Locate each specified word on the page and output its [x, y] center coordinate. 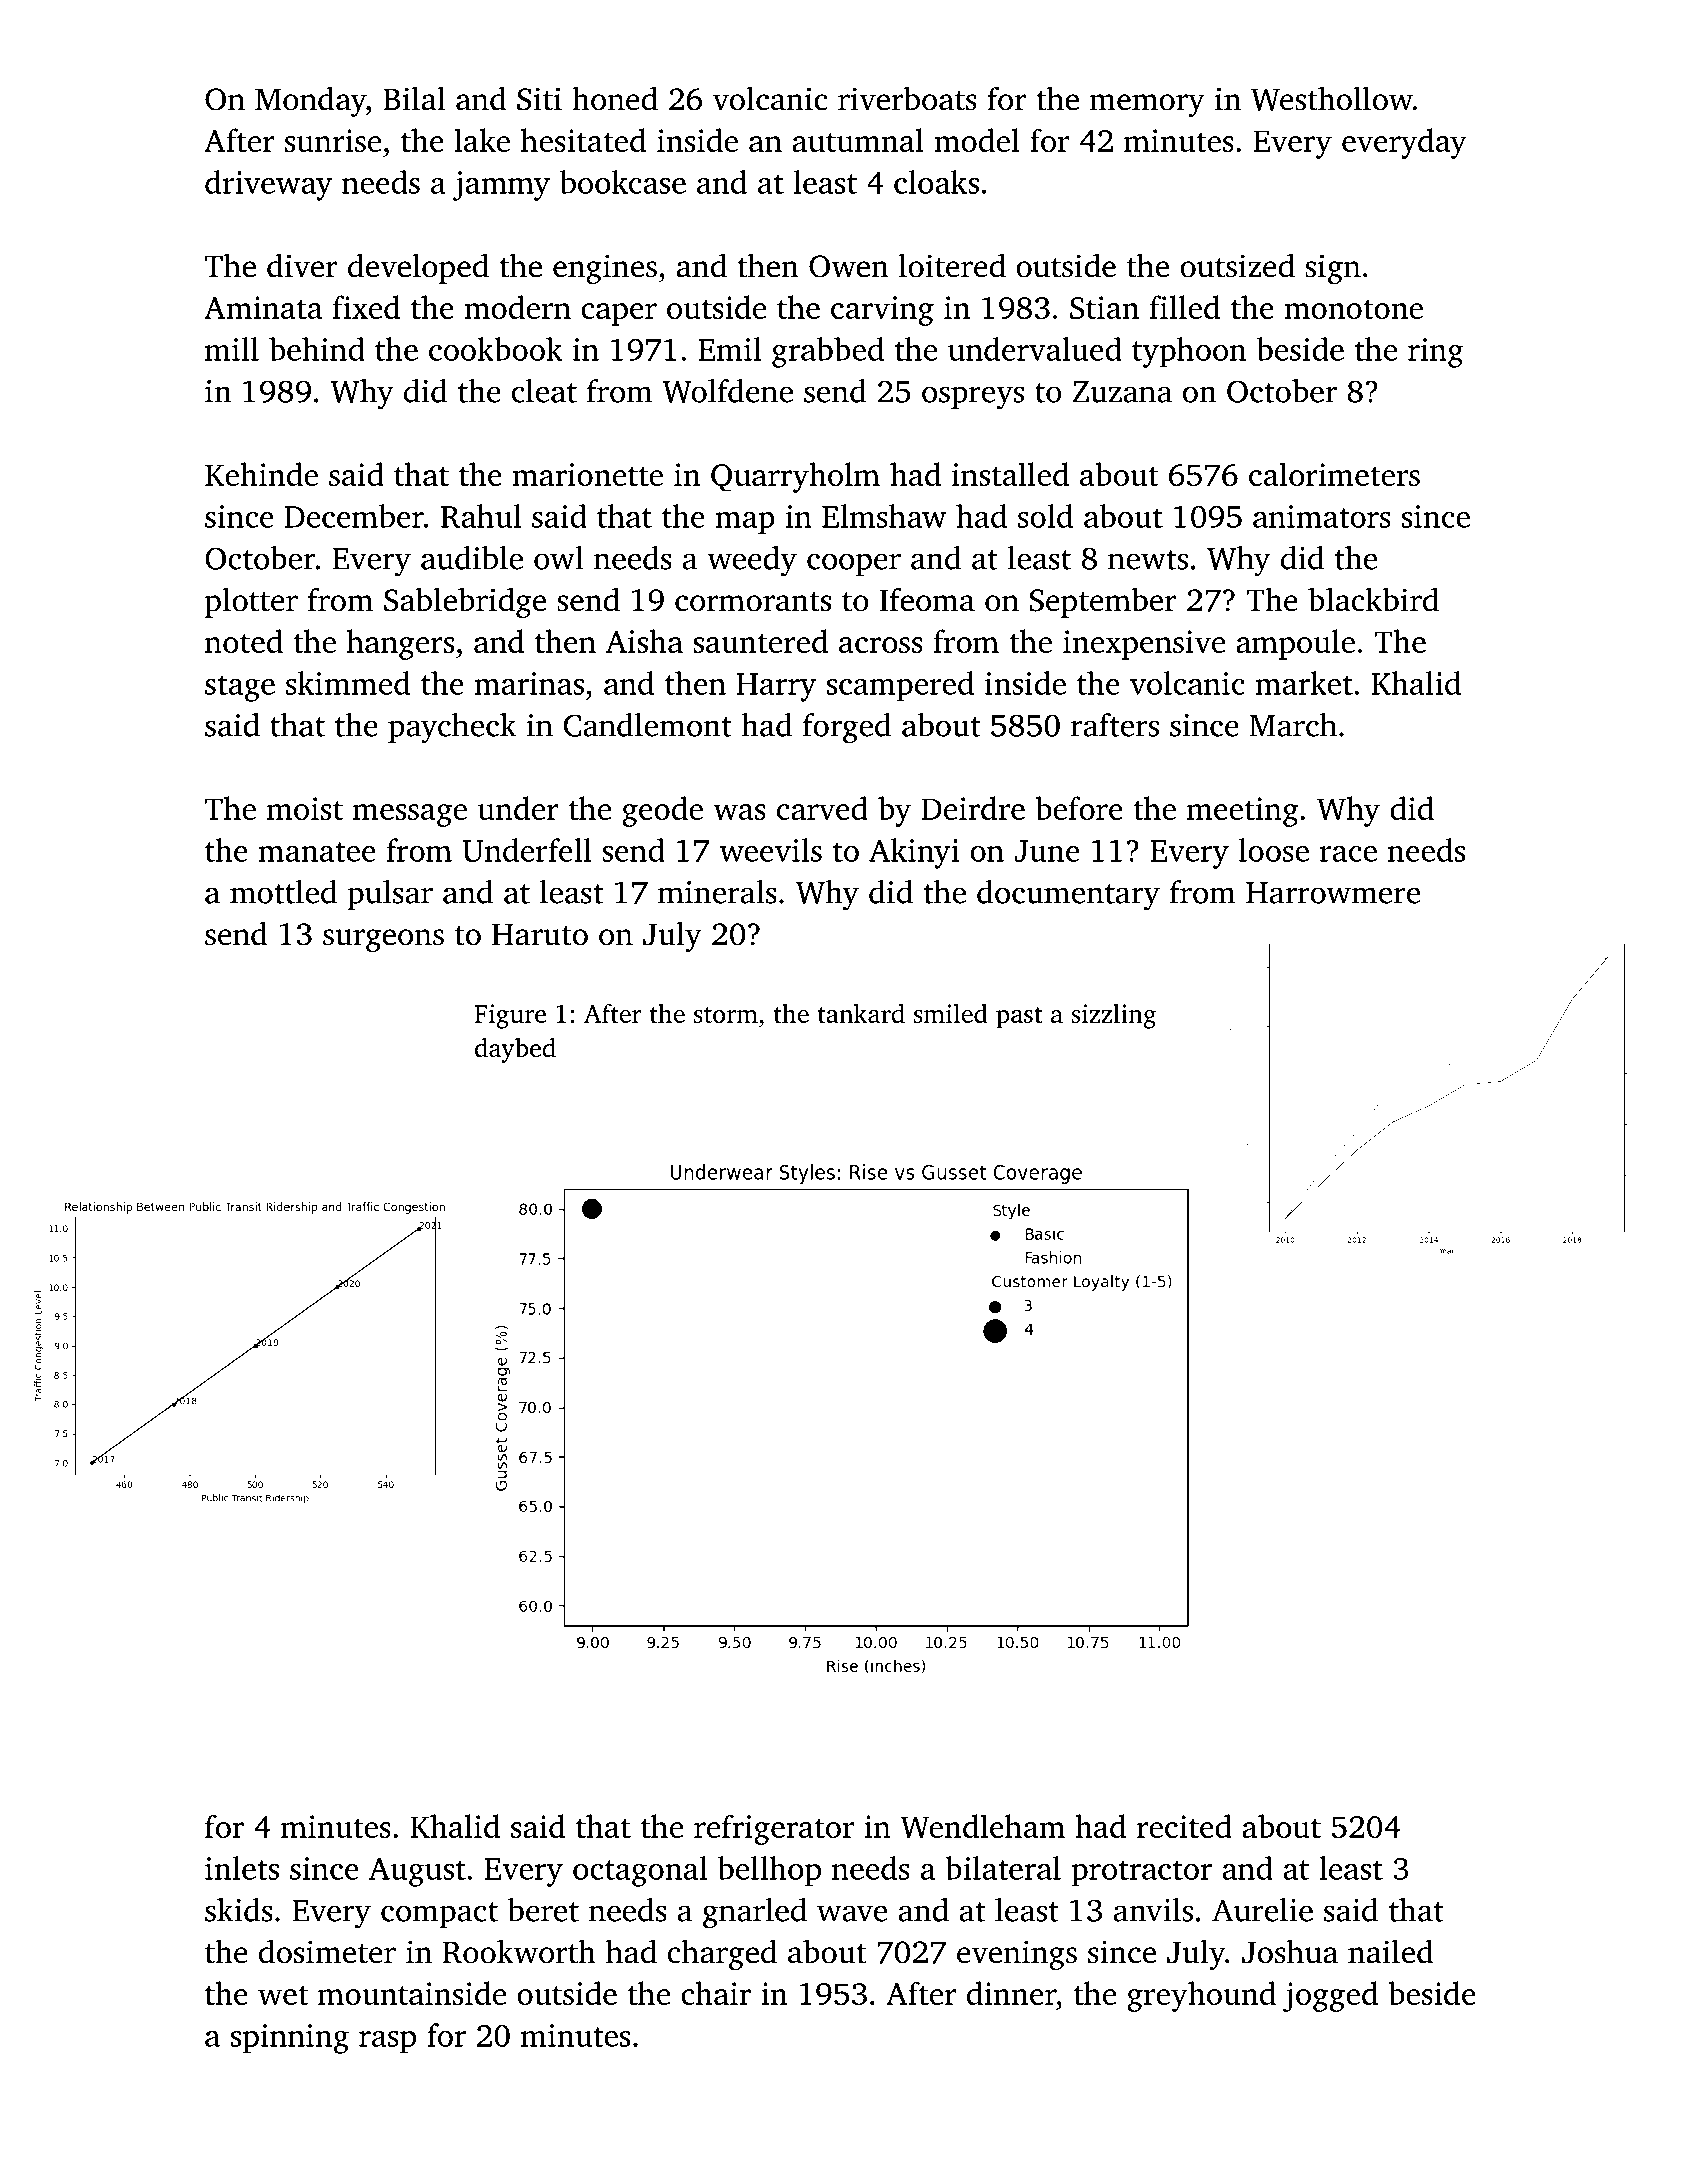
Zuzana [1122, 392]
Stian [1104, 307]
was [739, 812]
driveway [268, 185]
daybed [515, 1050]
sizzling [1113, 1016]
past [1019, 1018]
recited [1184, 1826]
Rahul [481, 516]
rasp [387, 2042]
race [1348, 854]
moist [305, 808]
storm [726, 1015]
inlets [242, 1868]
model [977, 140]
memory [1147, 105]
